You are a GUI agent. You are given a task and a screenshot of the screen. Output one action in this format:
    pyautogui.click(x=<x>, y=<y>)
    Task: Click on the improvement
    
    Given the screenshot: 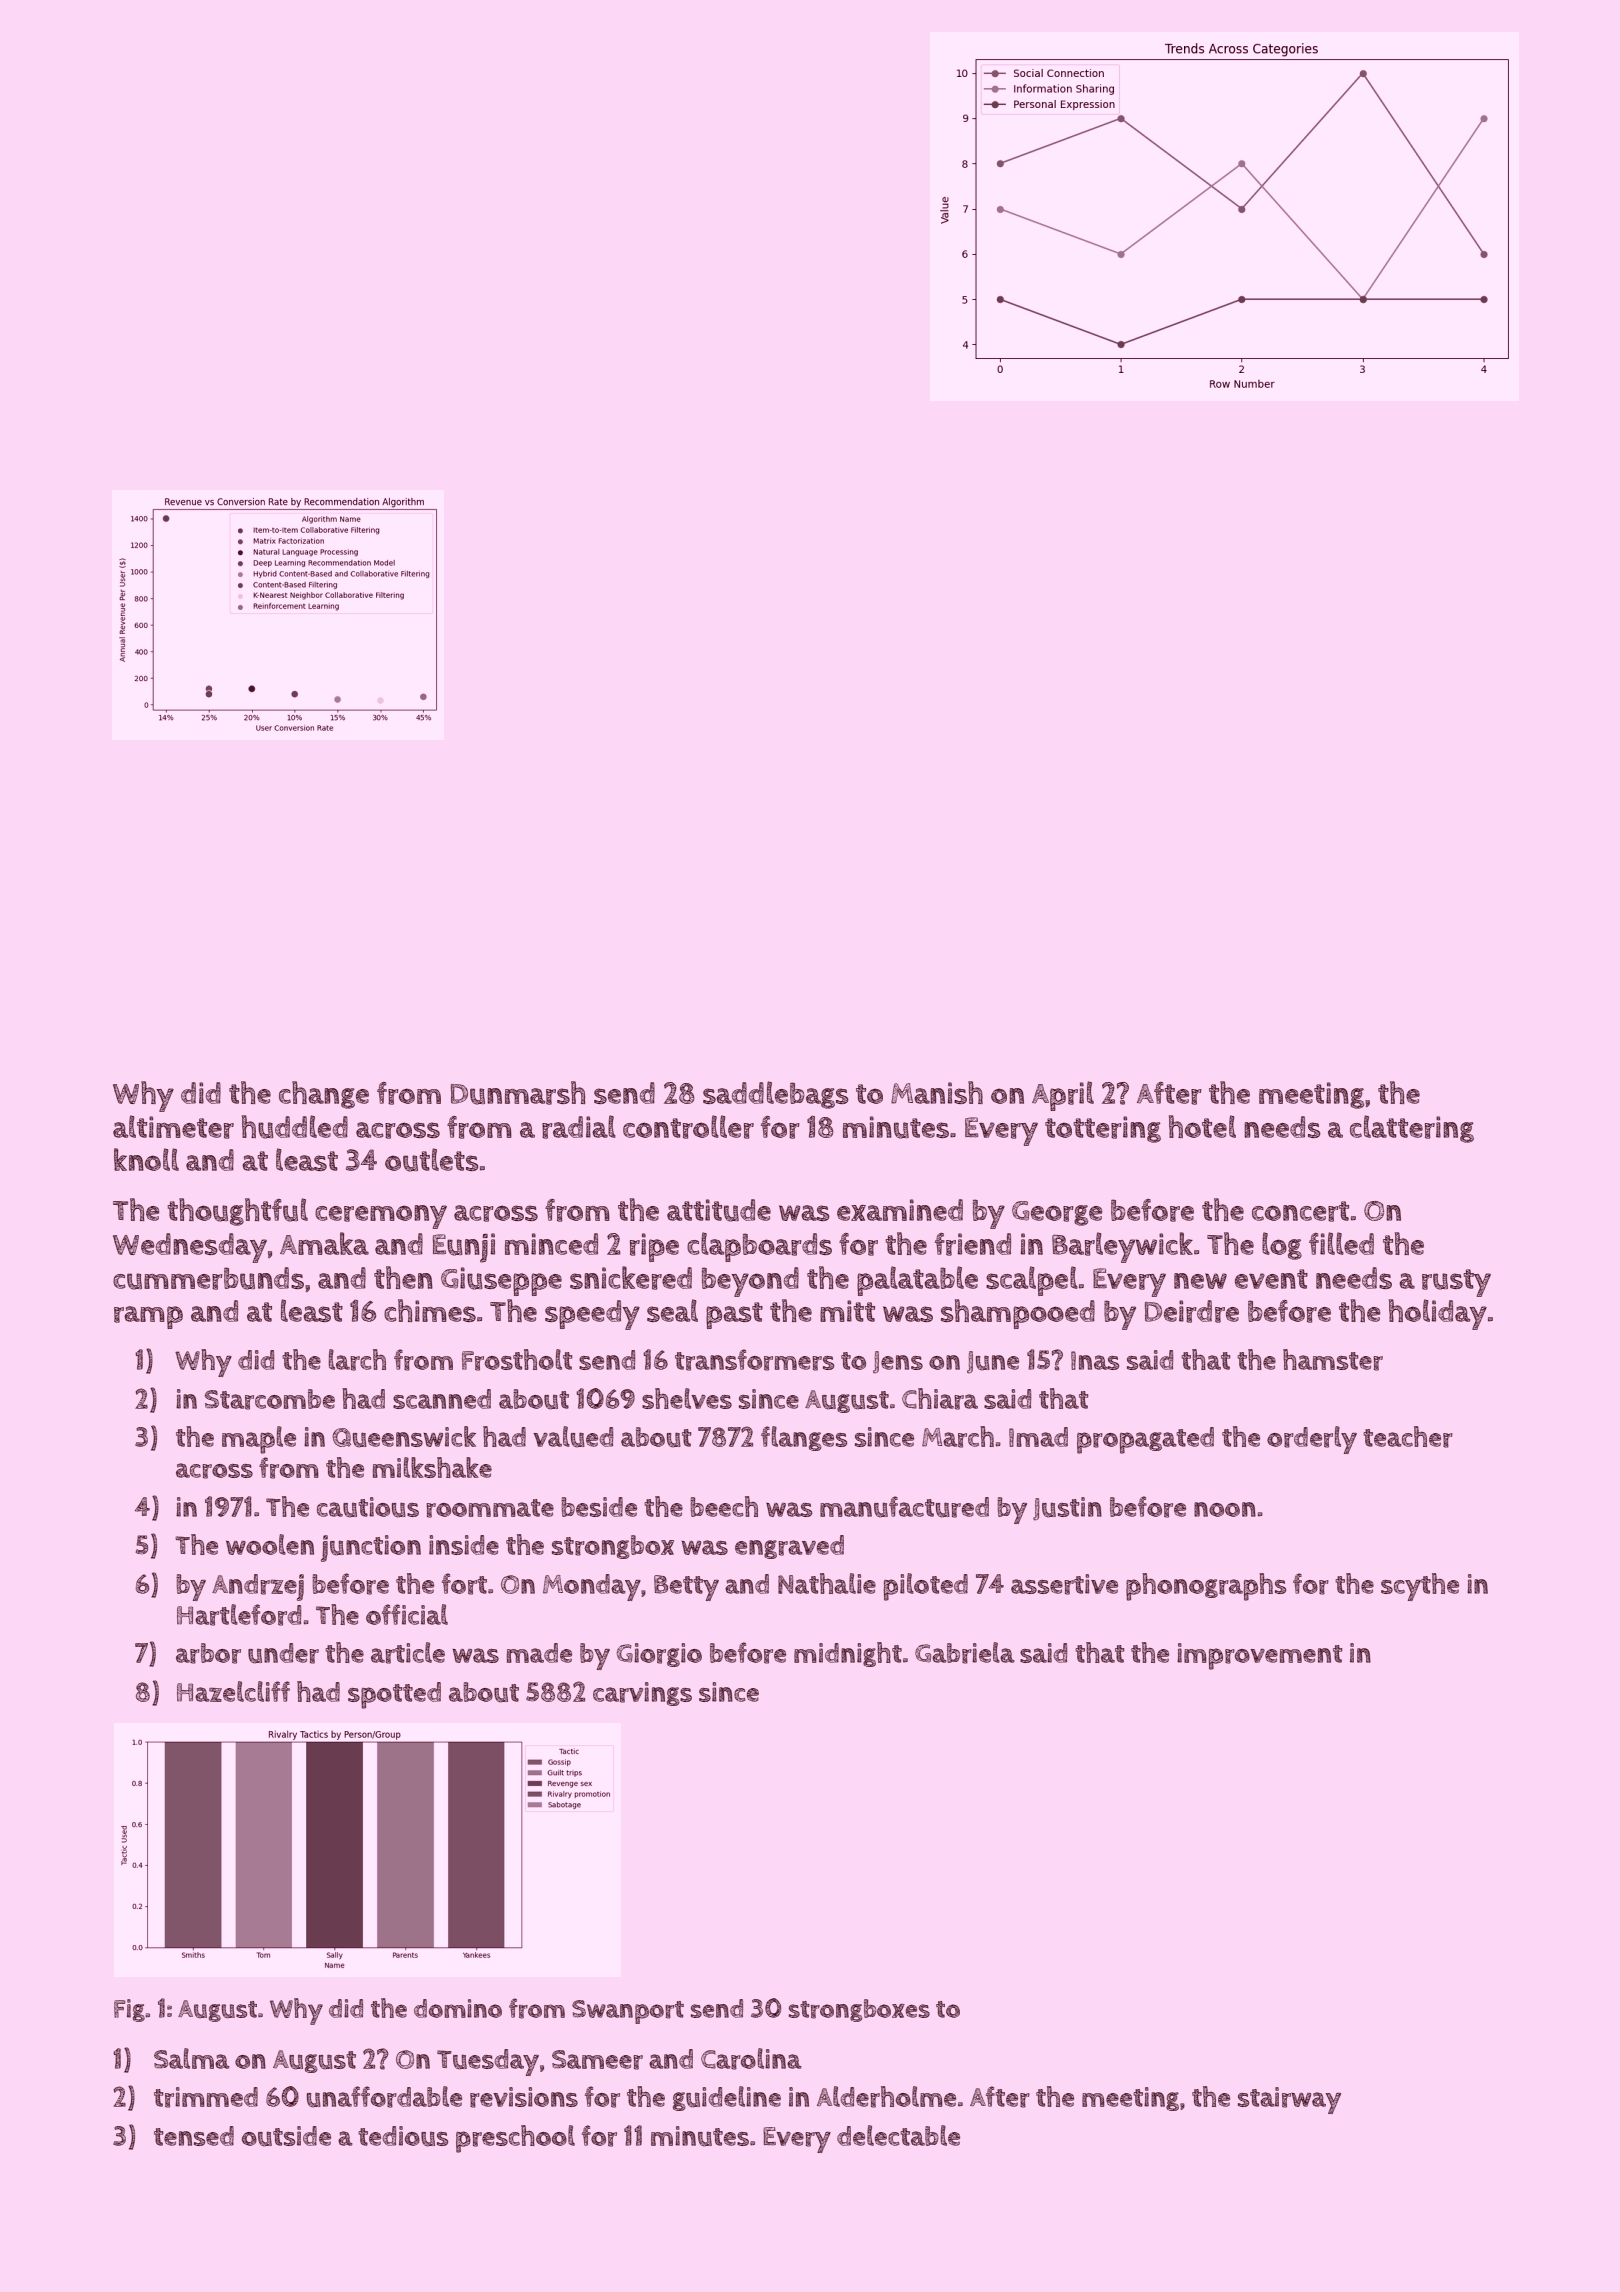 What is the action you would take?
    pyautogui.click(x=1259, y=1656)
